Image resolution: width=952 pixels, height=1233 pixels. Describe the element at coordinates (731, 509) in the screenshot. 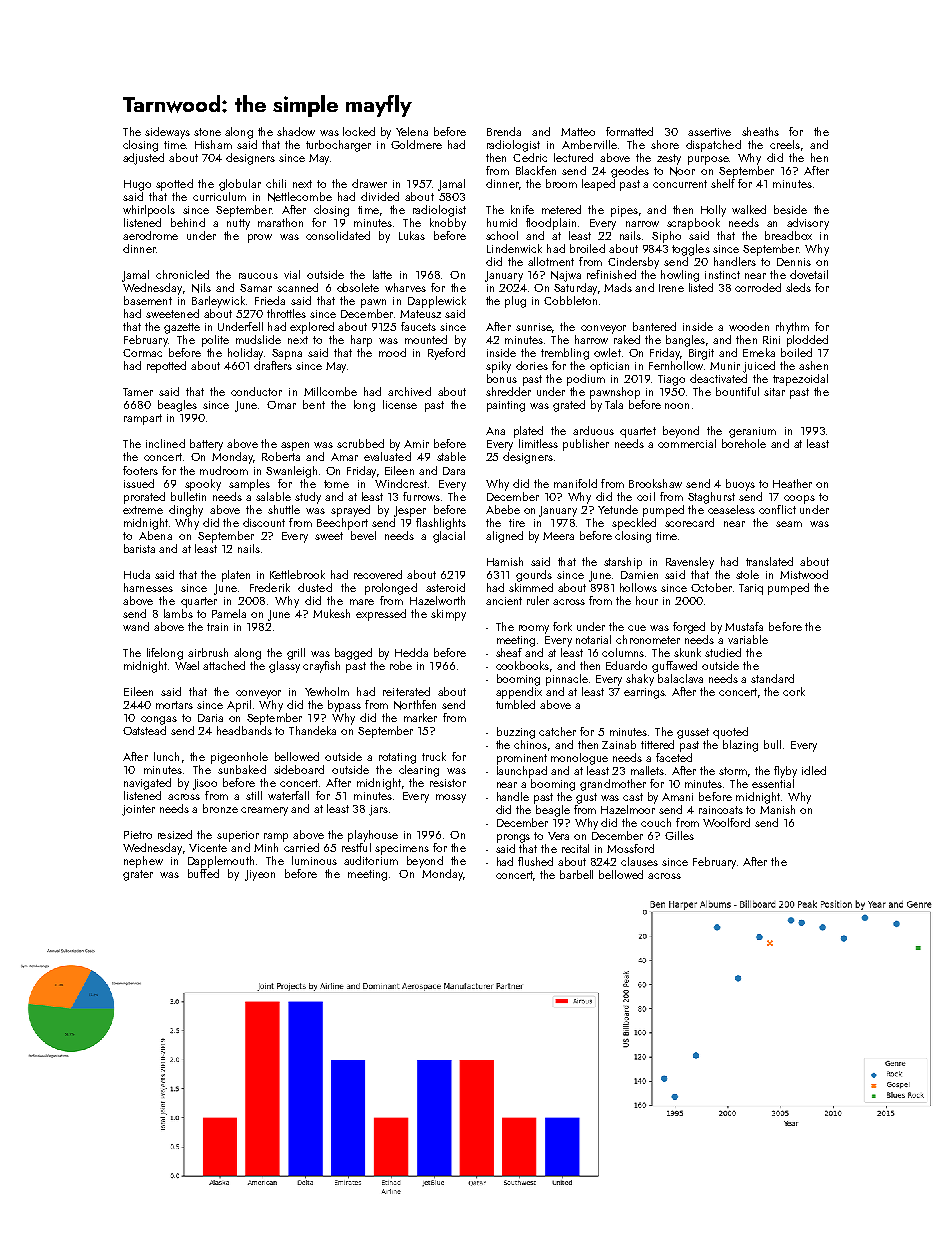

I see `ceaseless` at that location.
